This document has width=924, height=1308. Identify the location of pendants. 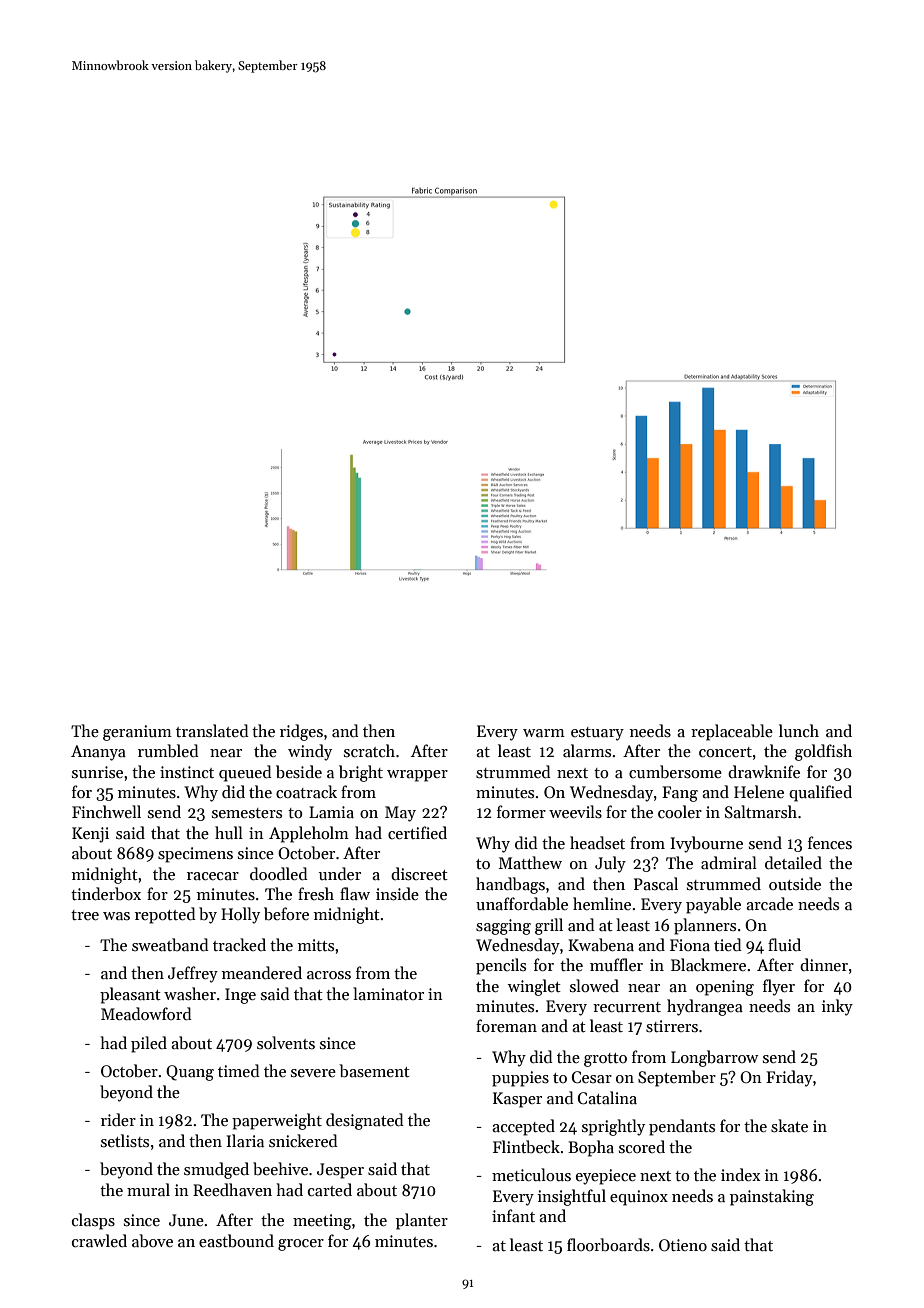
(682, 1127).
